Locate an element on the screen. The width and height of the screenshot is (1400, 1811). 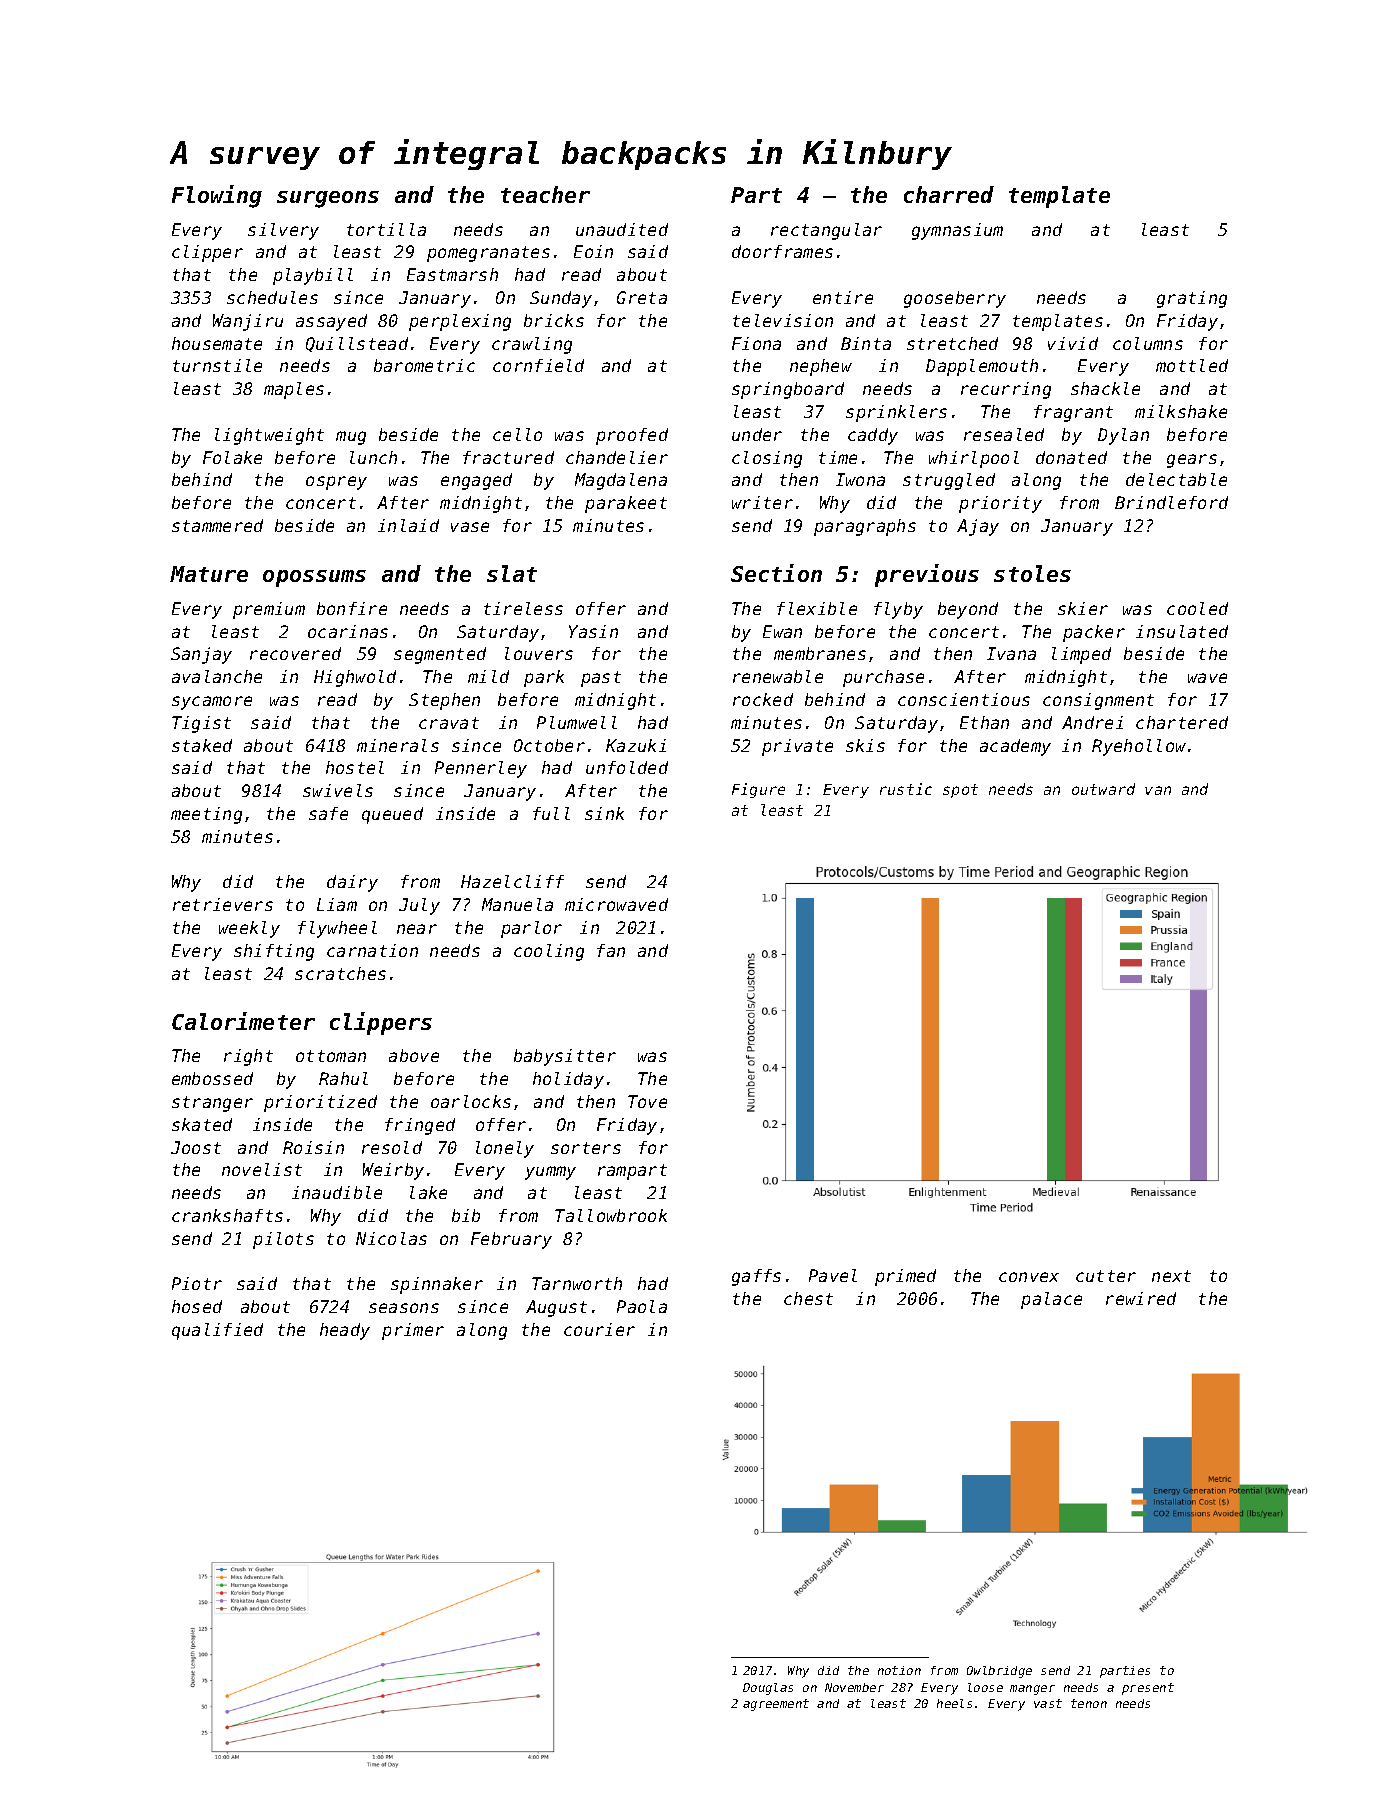
outward is located at coordinates (1103, 789).
